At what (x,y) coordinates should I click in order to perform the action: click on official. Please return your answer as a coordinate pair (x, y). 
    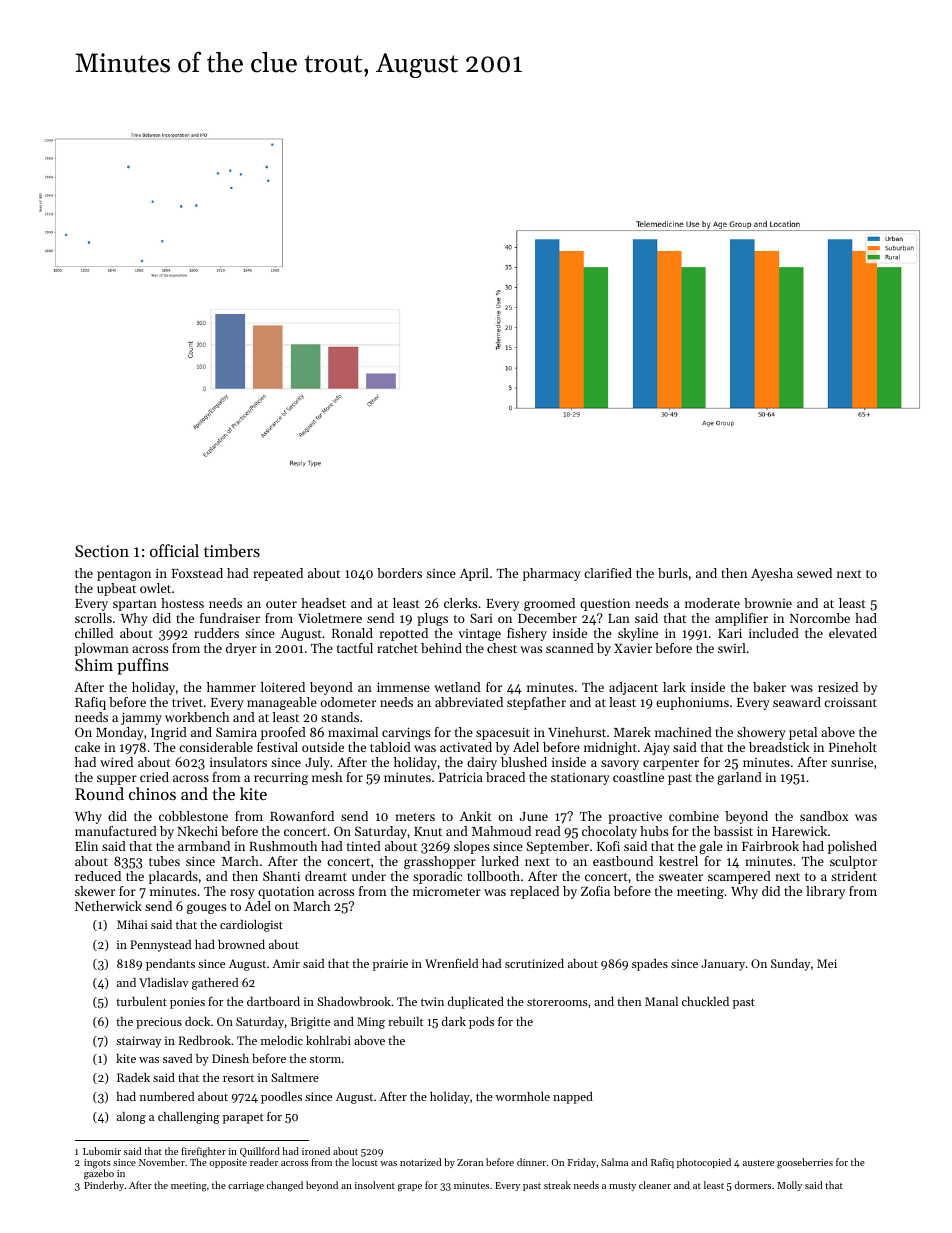
    Looking at the image, I should click on (174, 550).
